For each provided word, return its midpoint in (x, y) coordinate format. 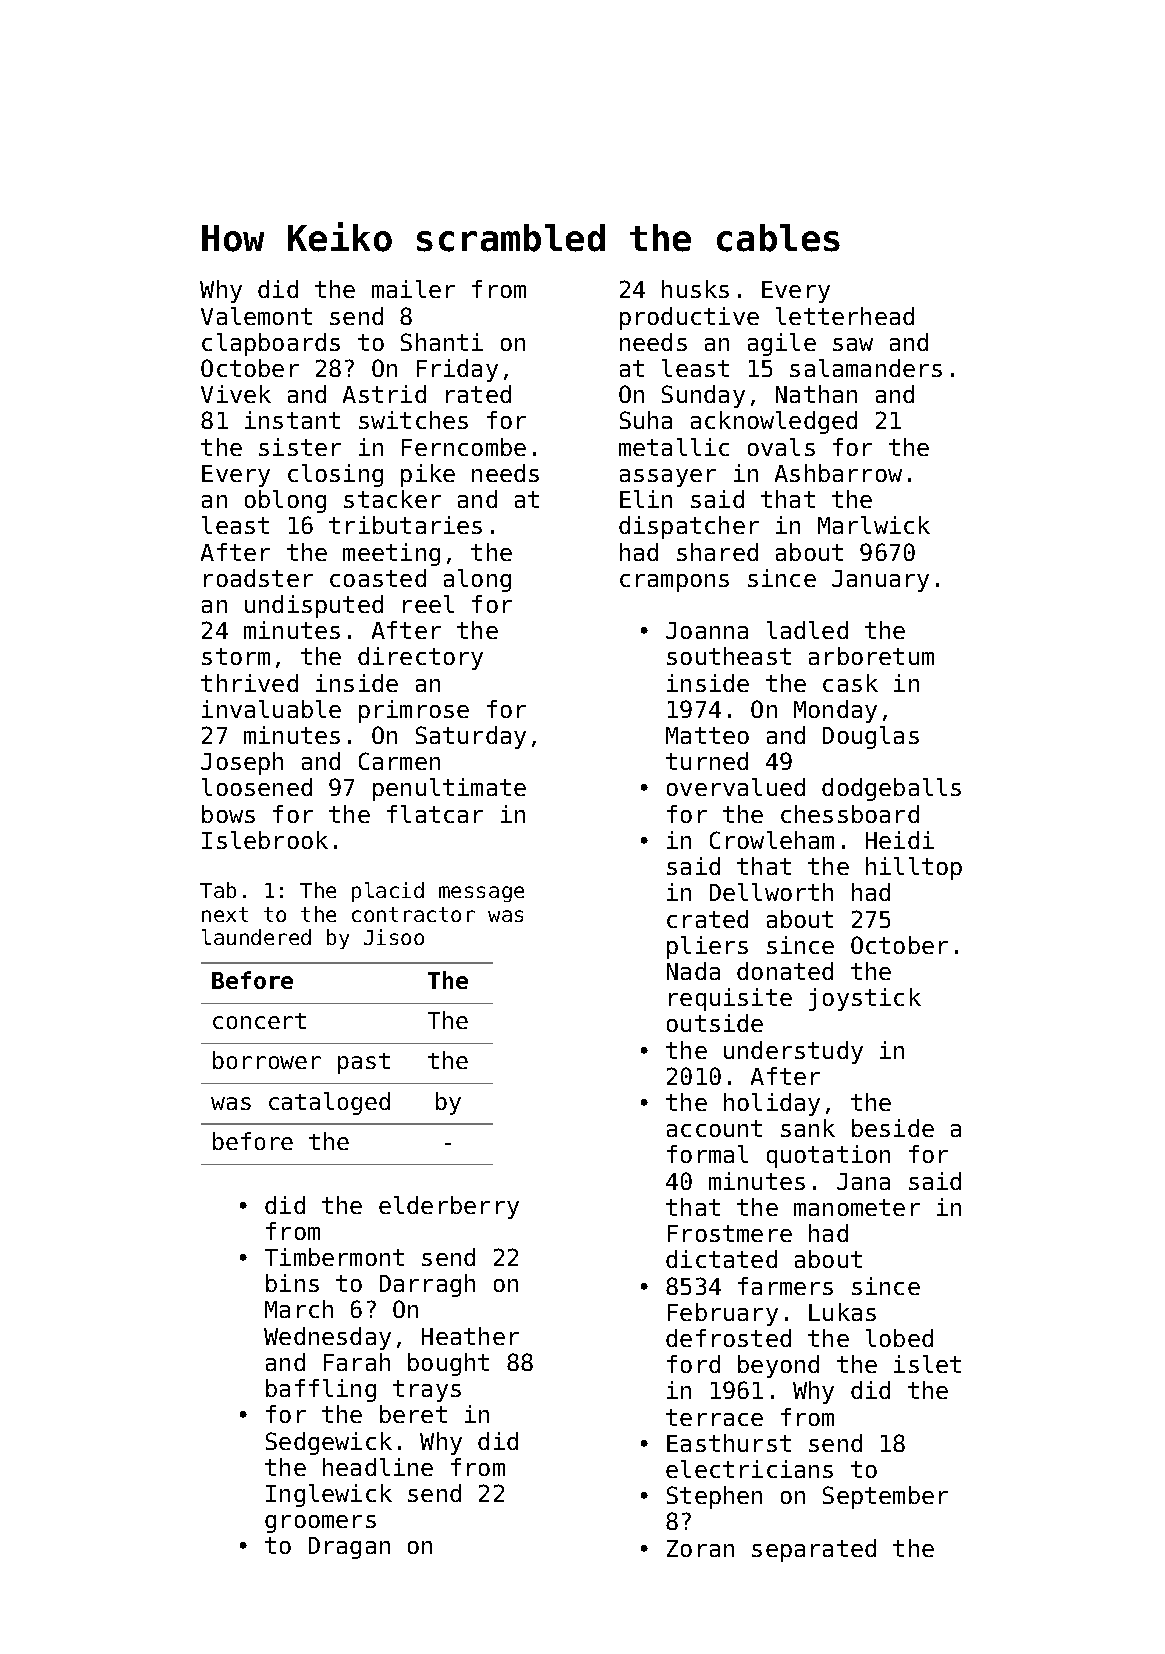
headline (378, 1467)
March (299, 1309)
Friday (457, 370)
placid (388, 892)
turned (707, 761)
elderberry (449, 1207)
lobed (899, 1338)
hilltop (914, 868)
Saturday (471, 737)
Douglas (871, 737)
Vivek (236, 394)
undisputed (314, 606)
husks (695, 289)
